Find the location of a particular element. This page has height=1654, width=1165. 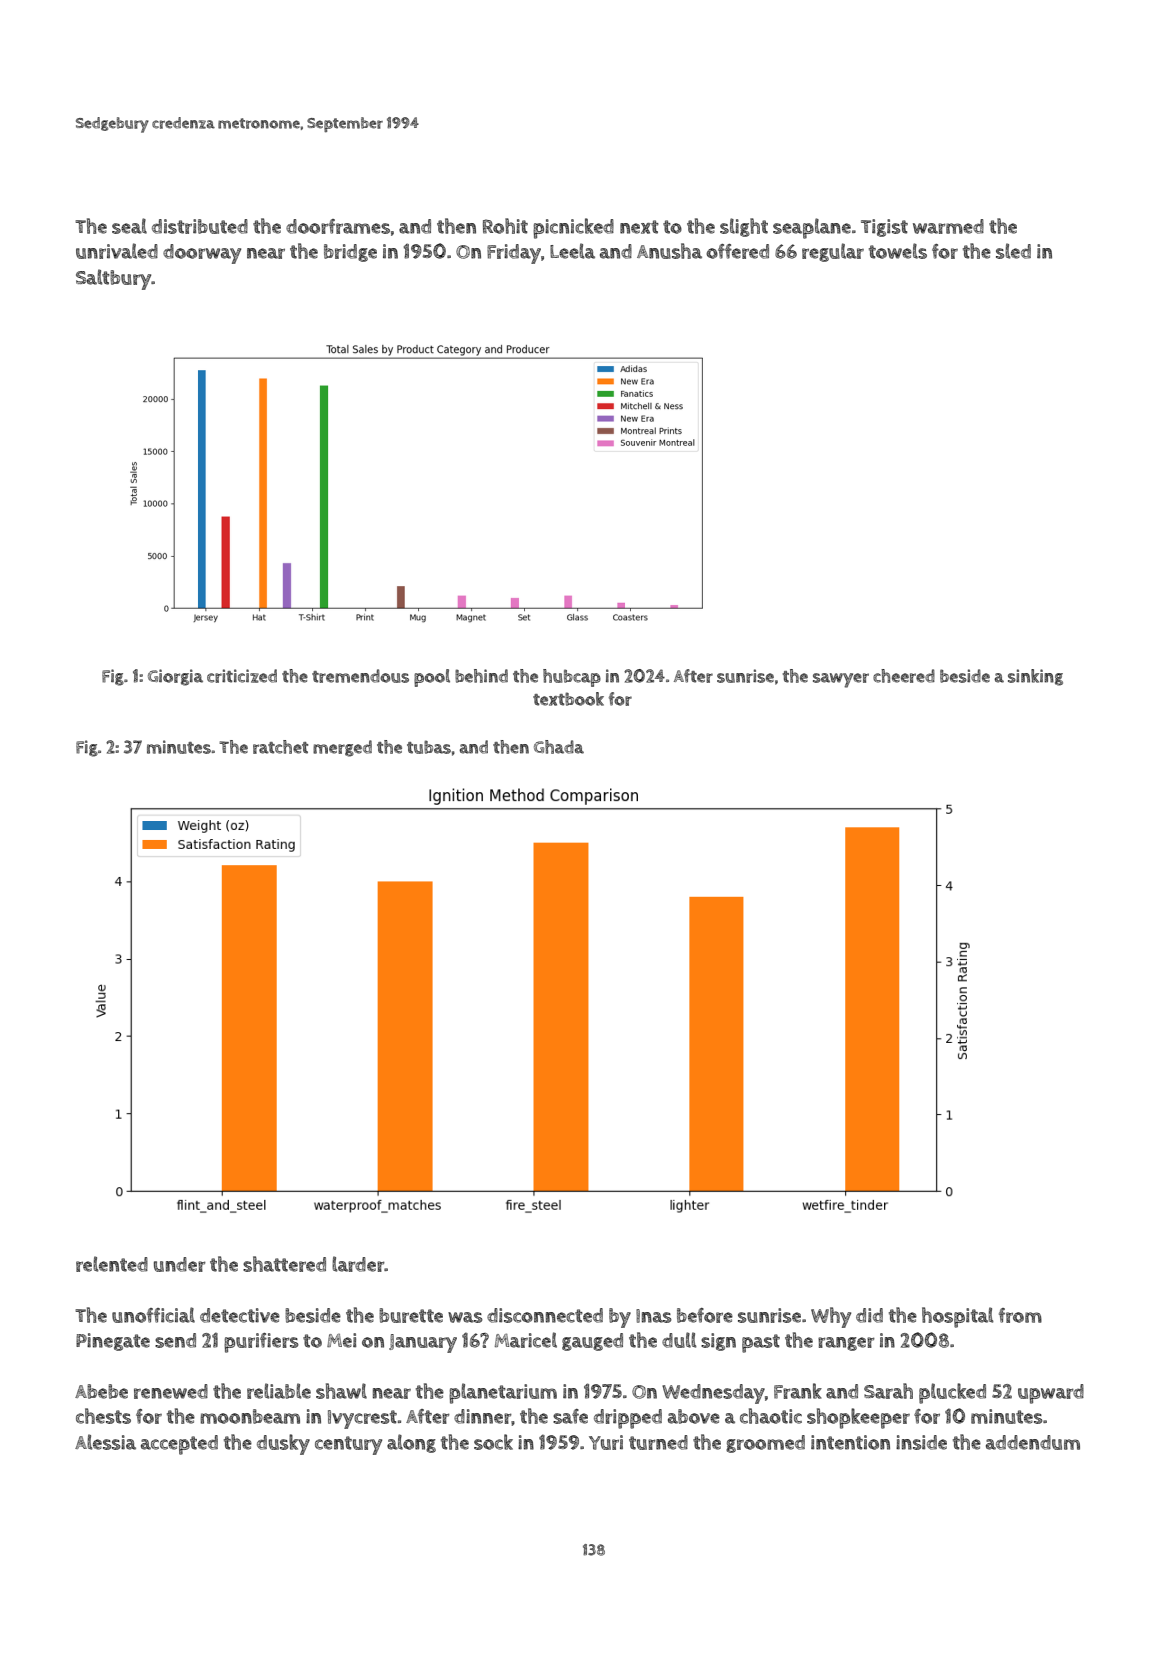

planetarium is located at coordinates (503, 1393).
